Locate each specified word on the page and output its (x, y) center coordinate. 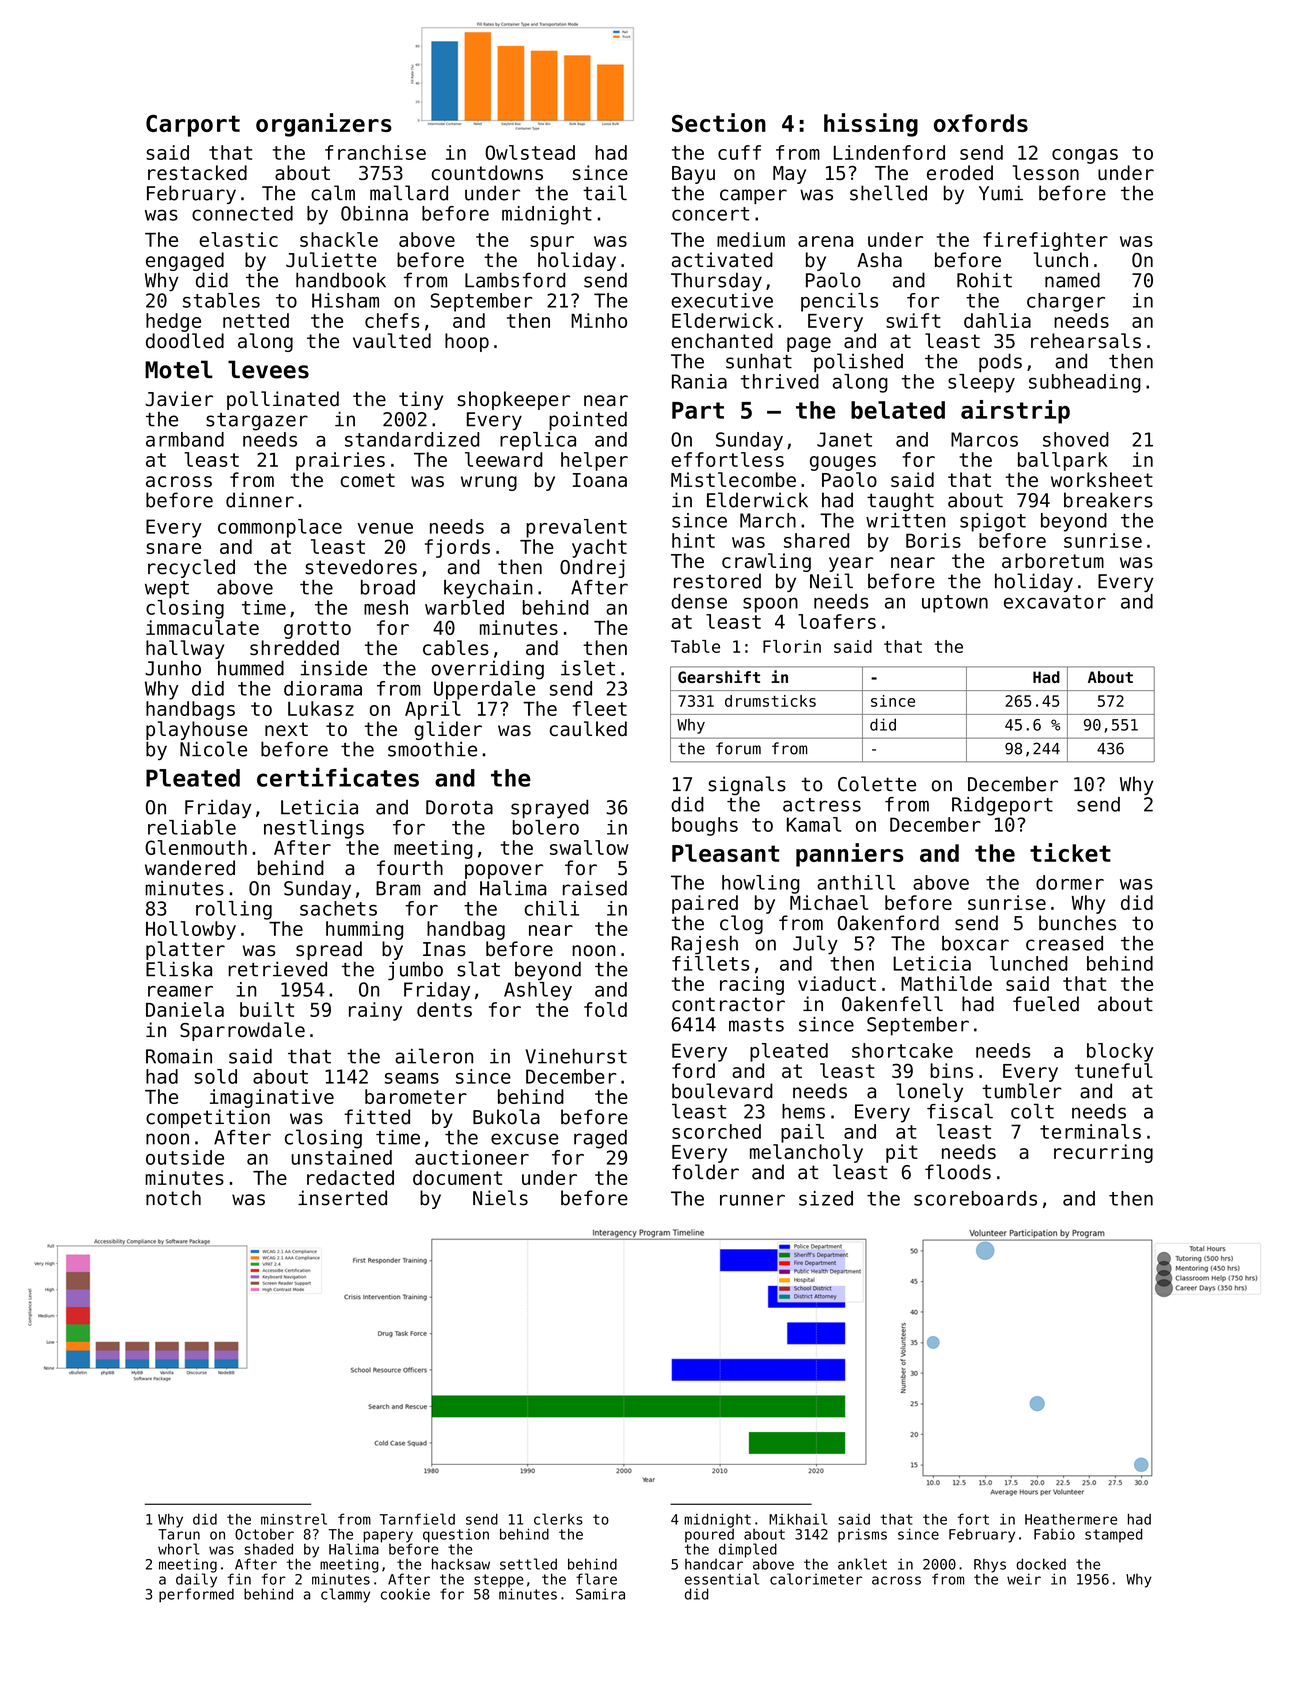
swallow (589, 847)
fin (239, 1579)
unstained (342, 1157)
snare (173, 548)
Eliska (179, 969)
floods (958, 1172)
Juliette (331, 260)
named (1072, 280)
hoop (467, 342)
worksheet (1102, 479)
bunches (1077, 923)
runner (752, 1200)
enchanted (722, 341)
